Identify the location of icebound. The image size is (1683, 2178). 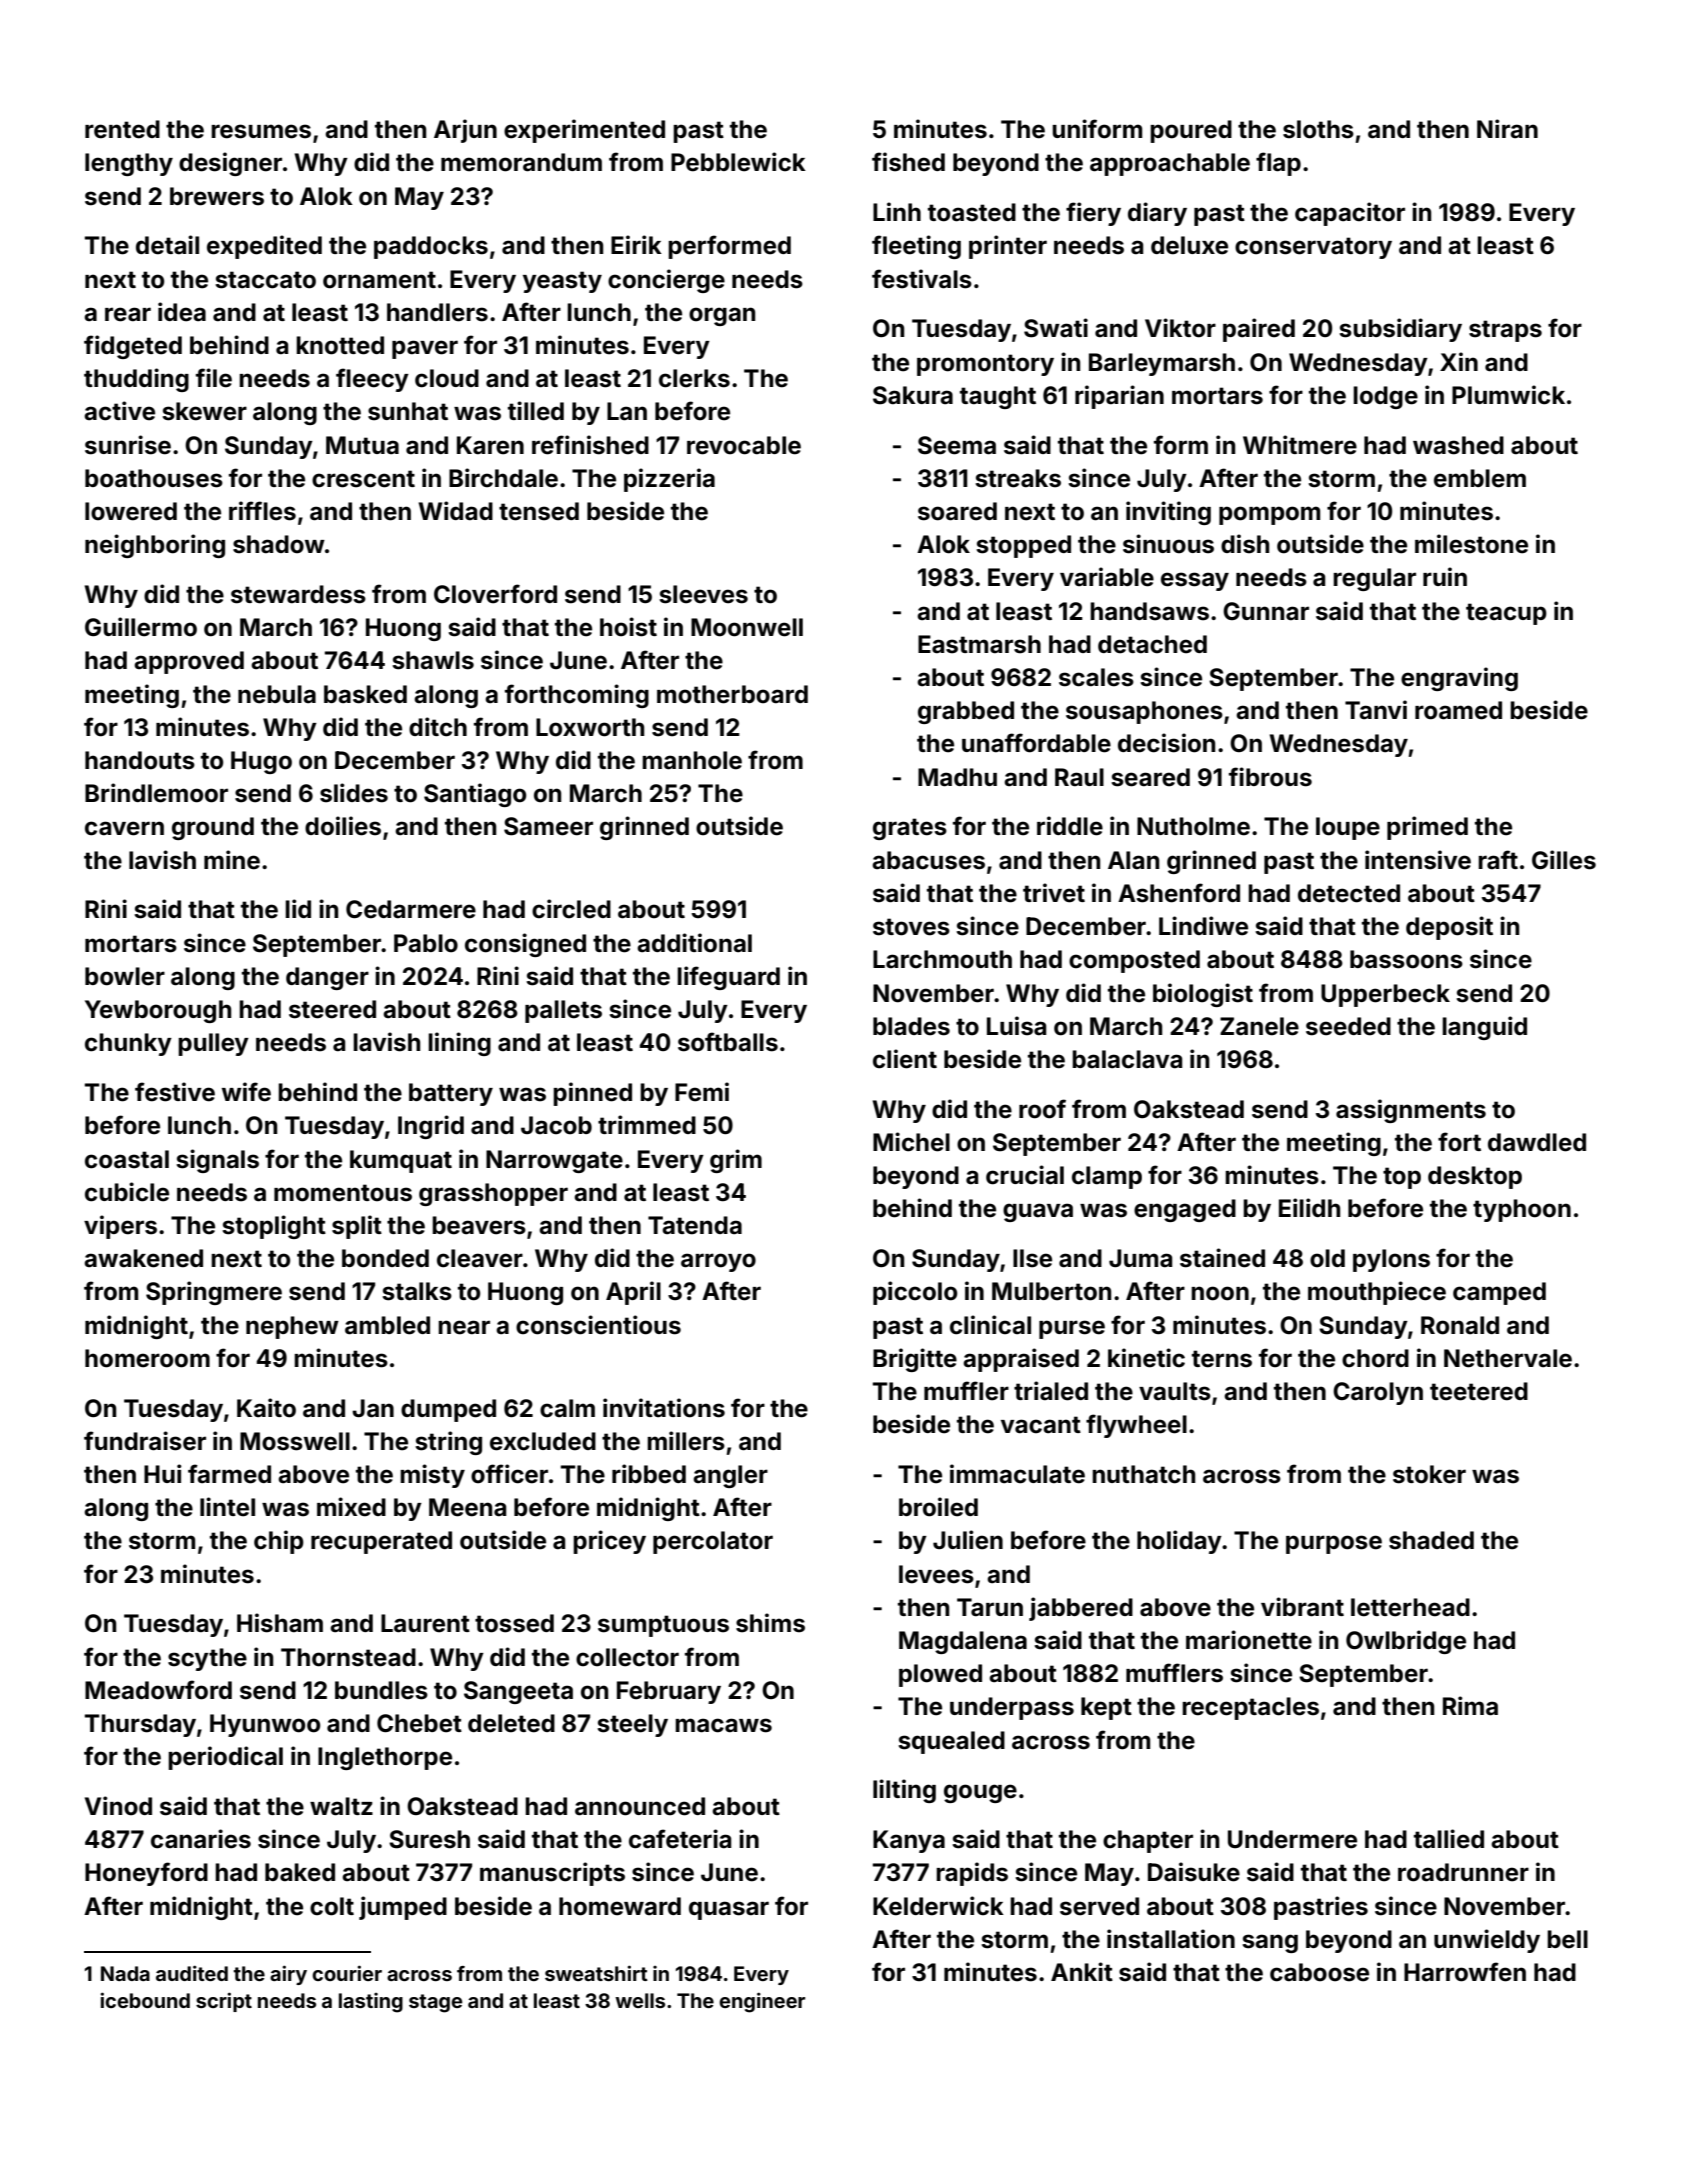
(145, 2000).
